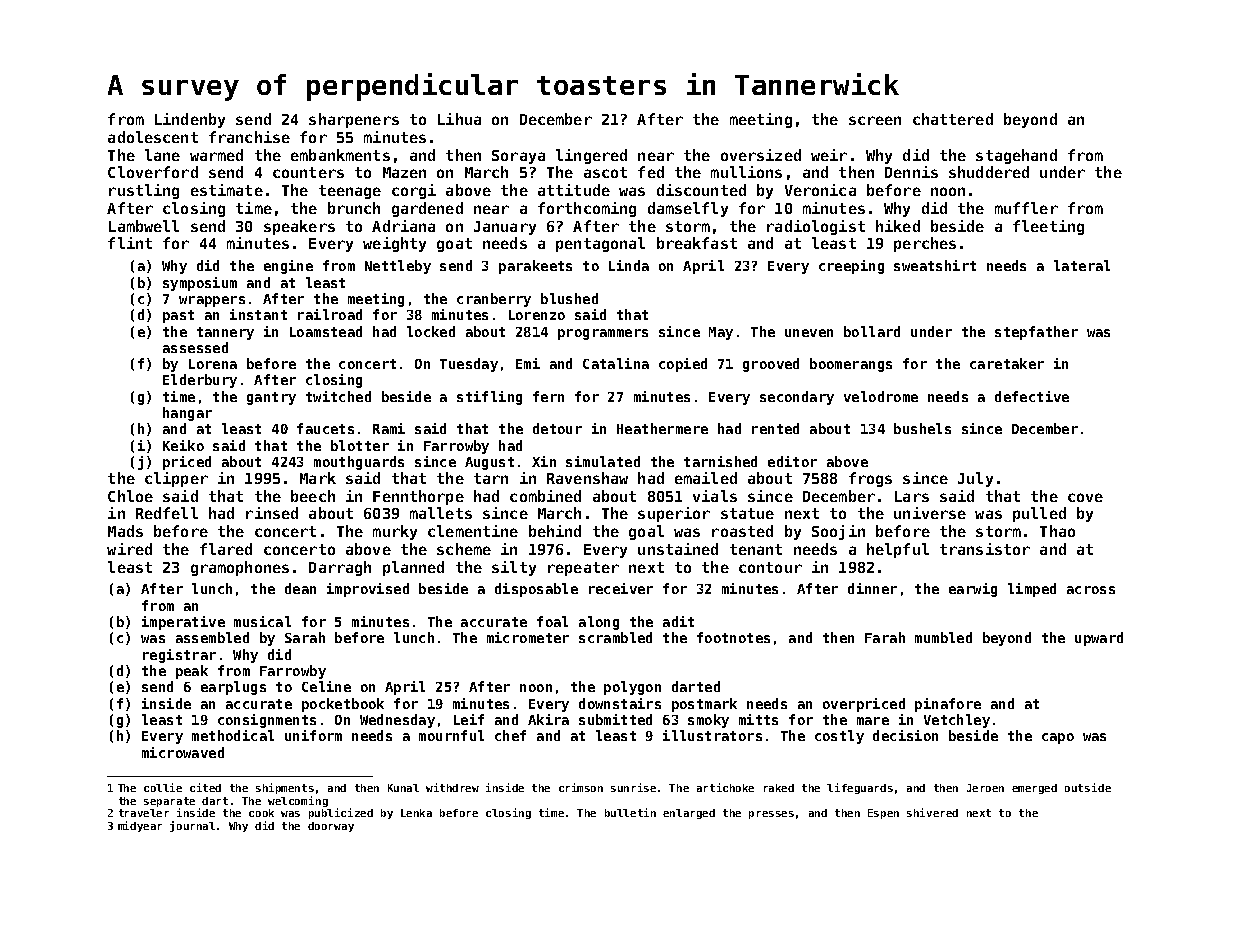 The image size is (1233, 952). I want to click on pinafore, so click(948, 705).
